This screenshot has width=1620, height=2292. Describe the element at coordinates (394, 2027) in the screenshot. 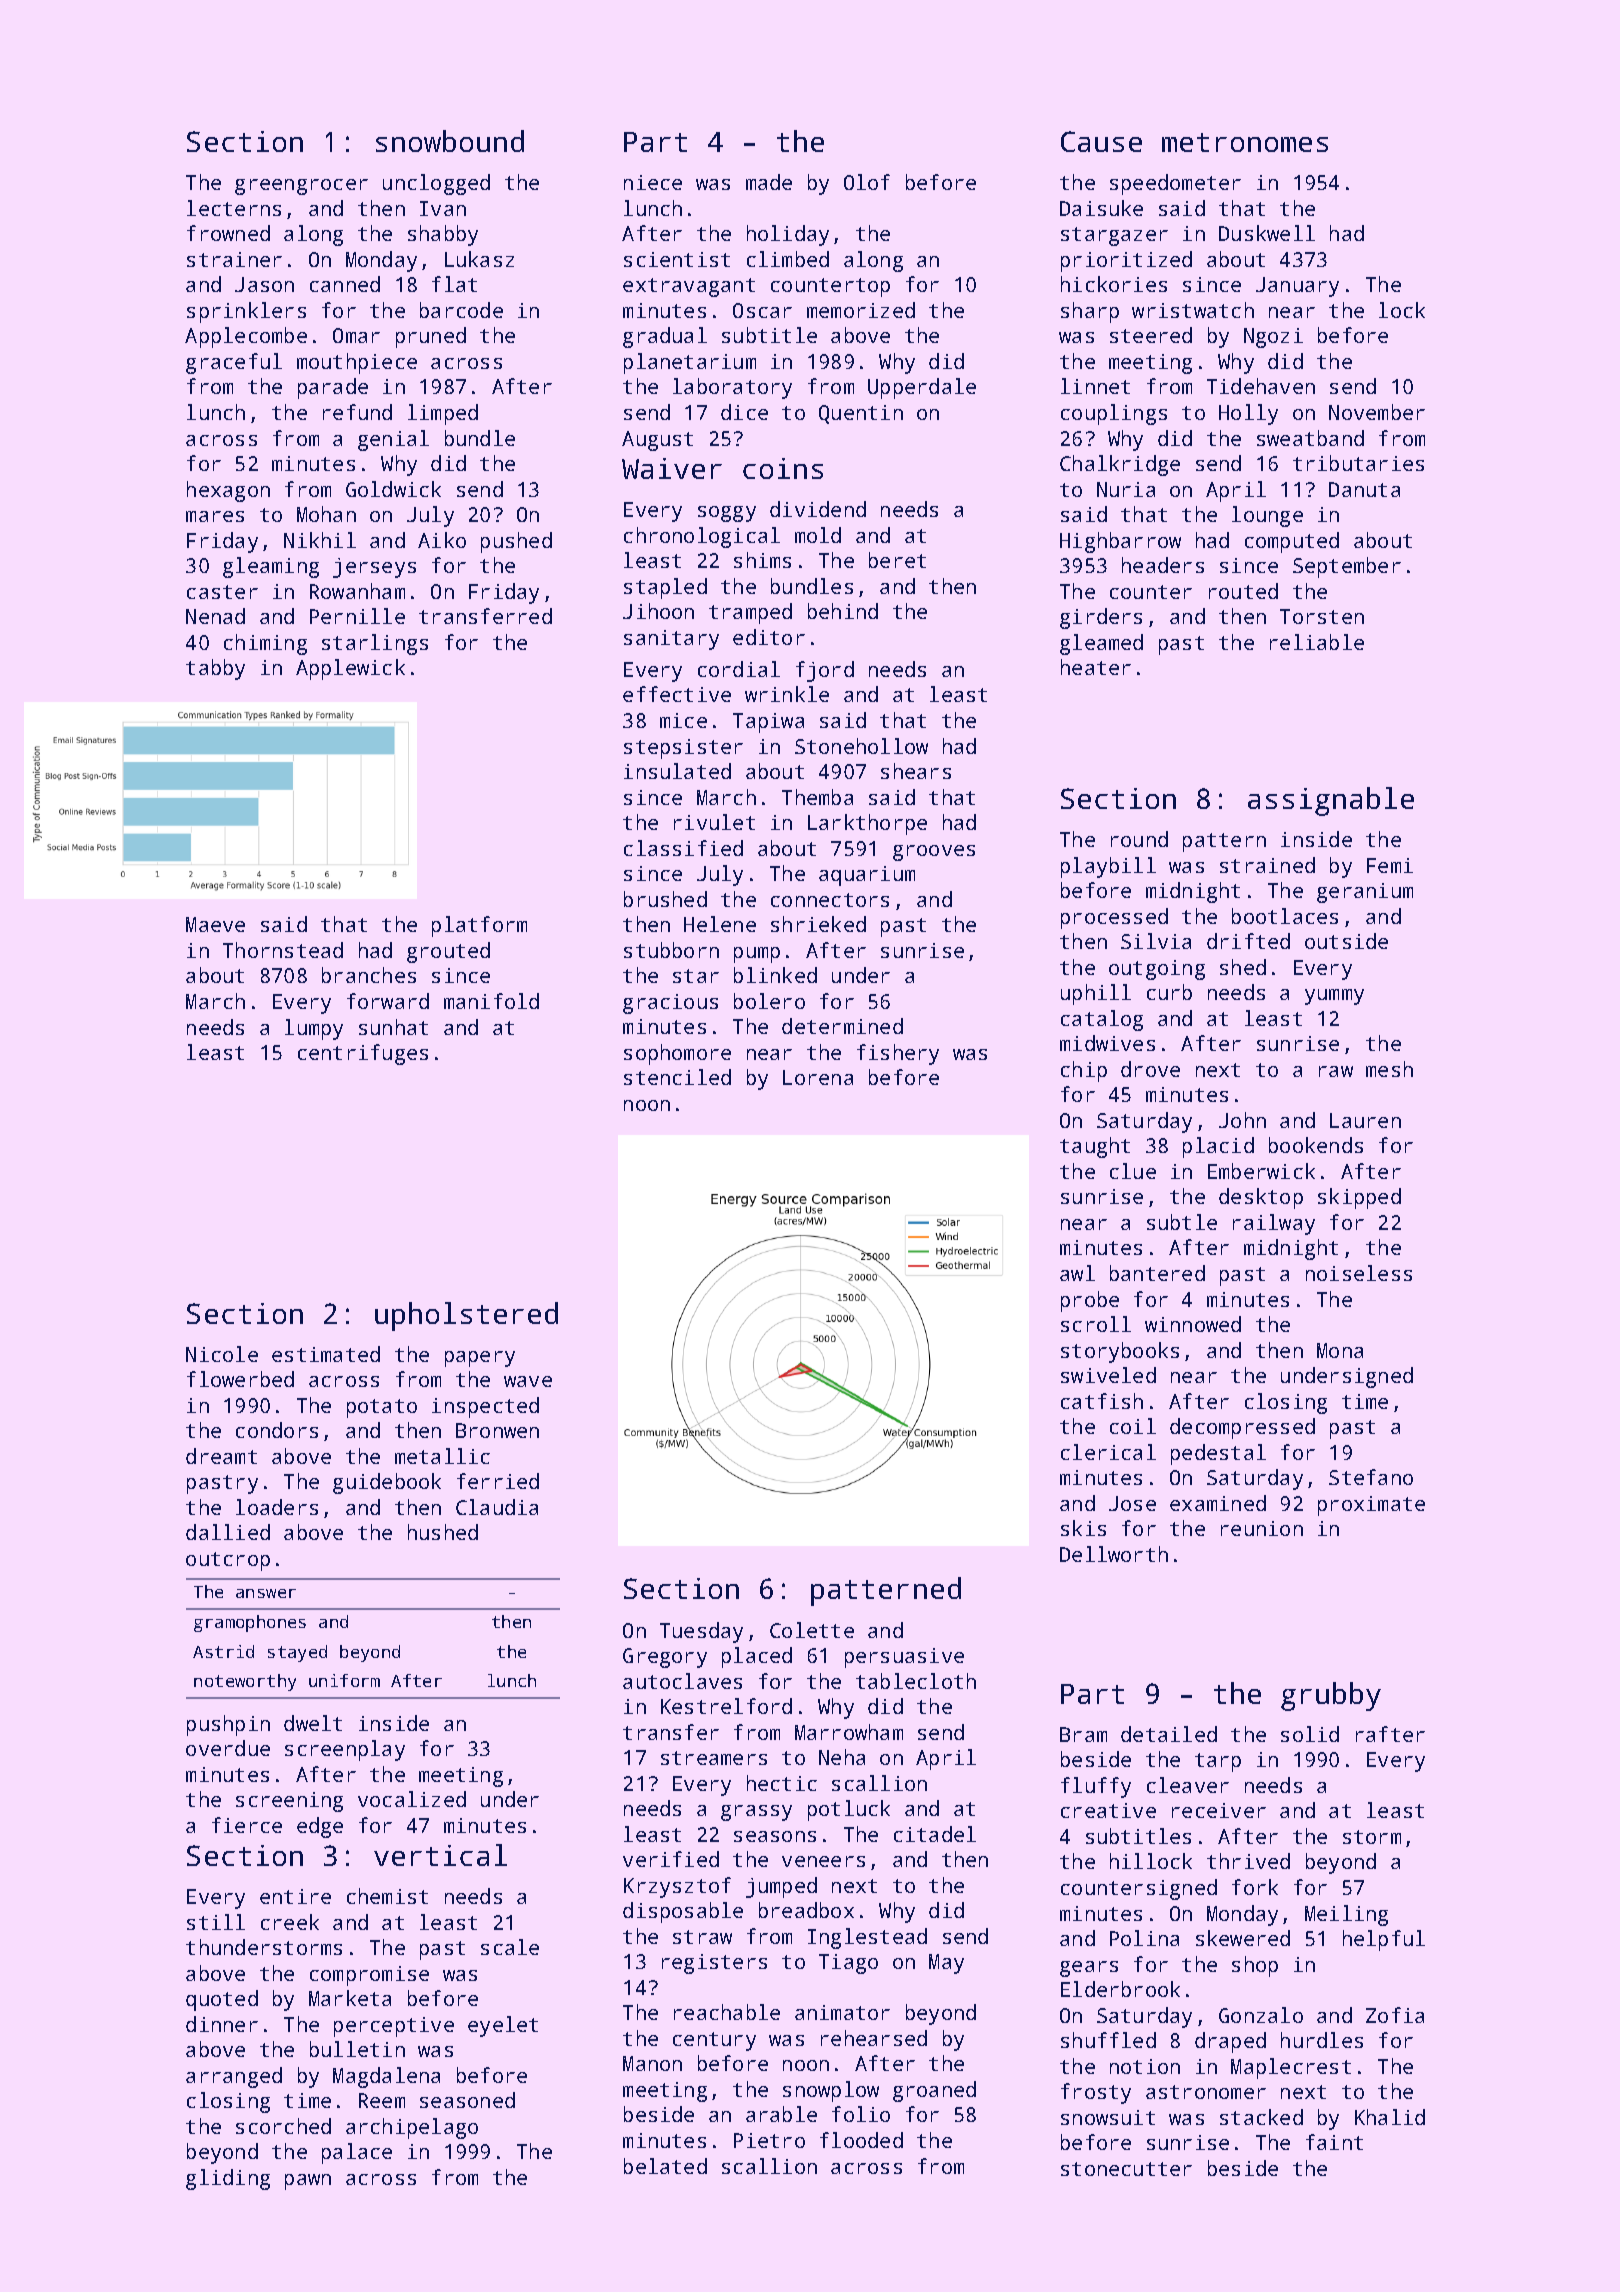

I see `perceptive` at that location.
